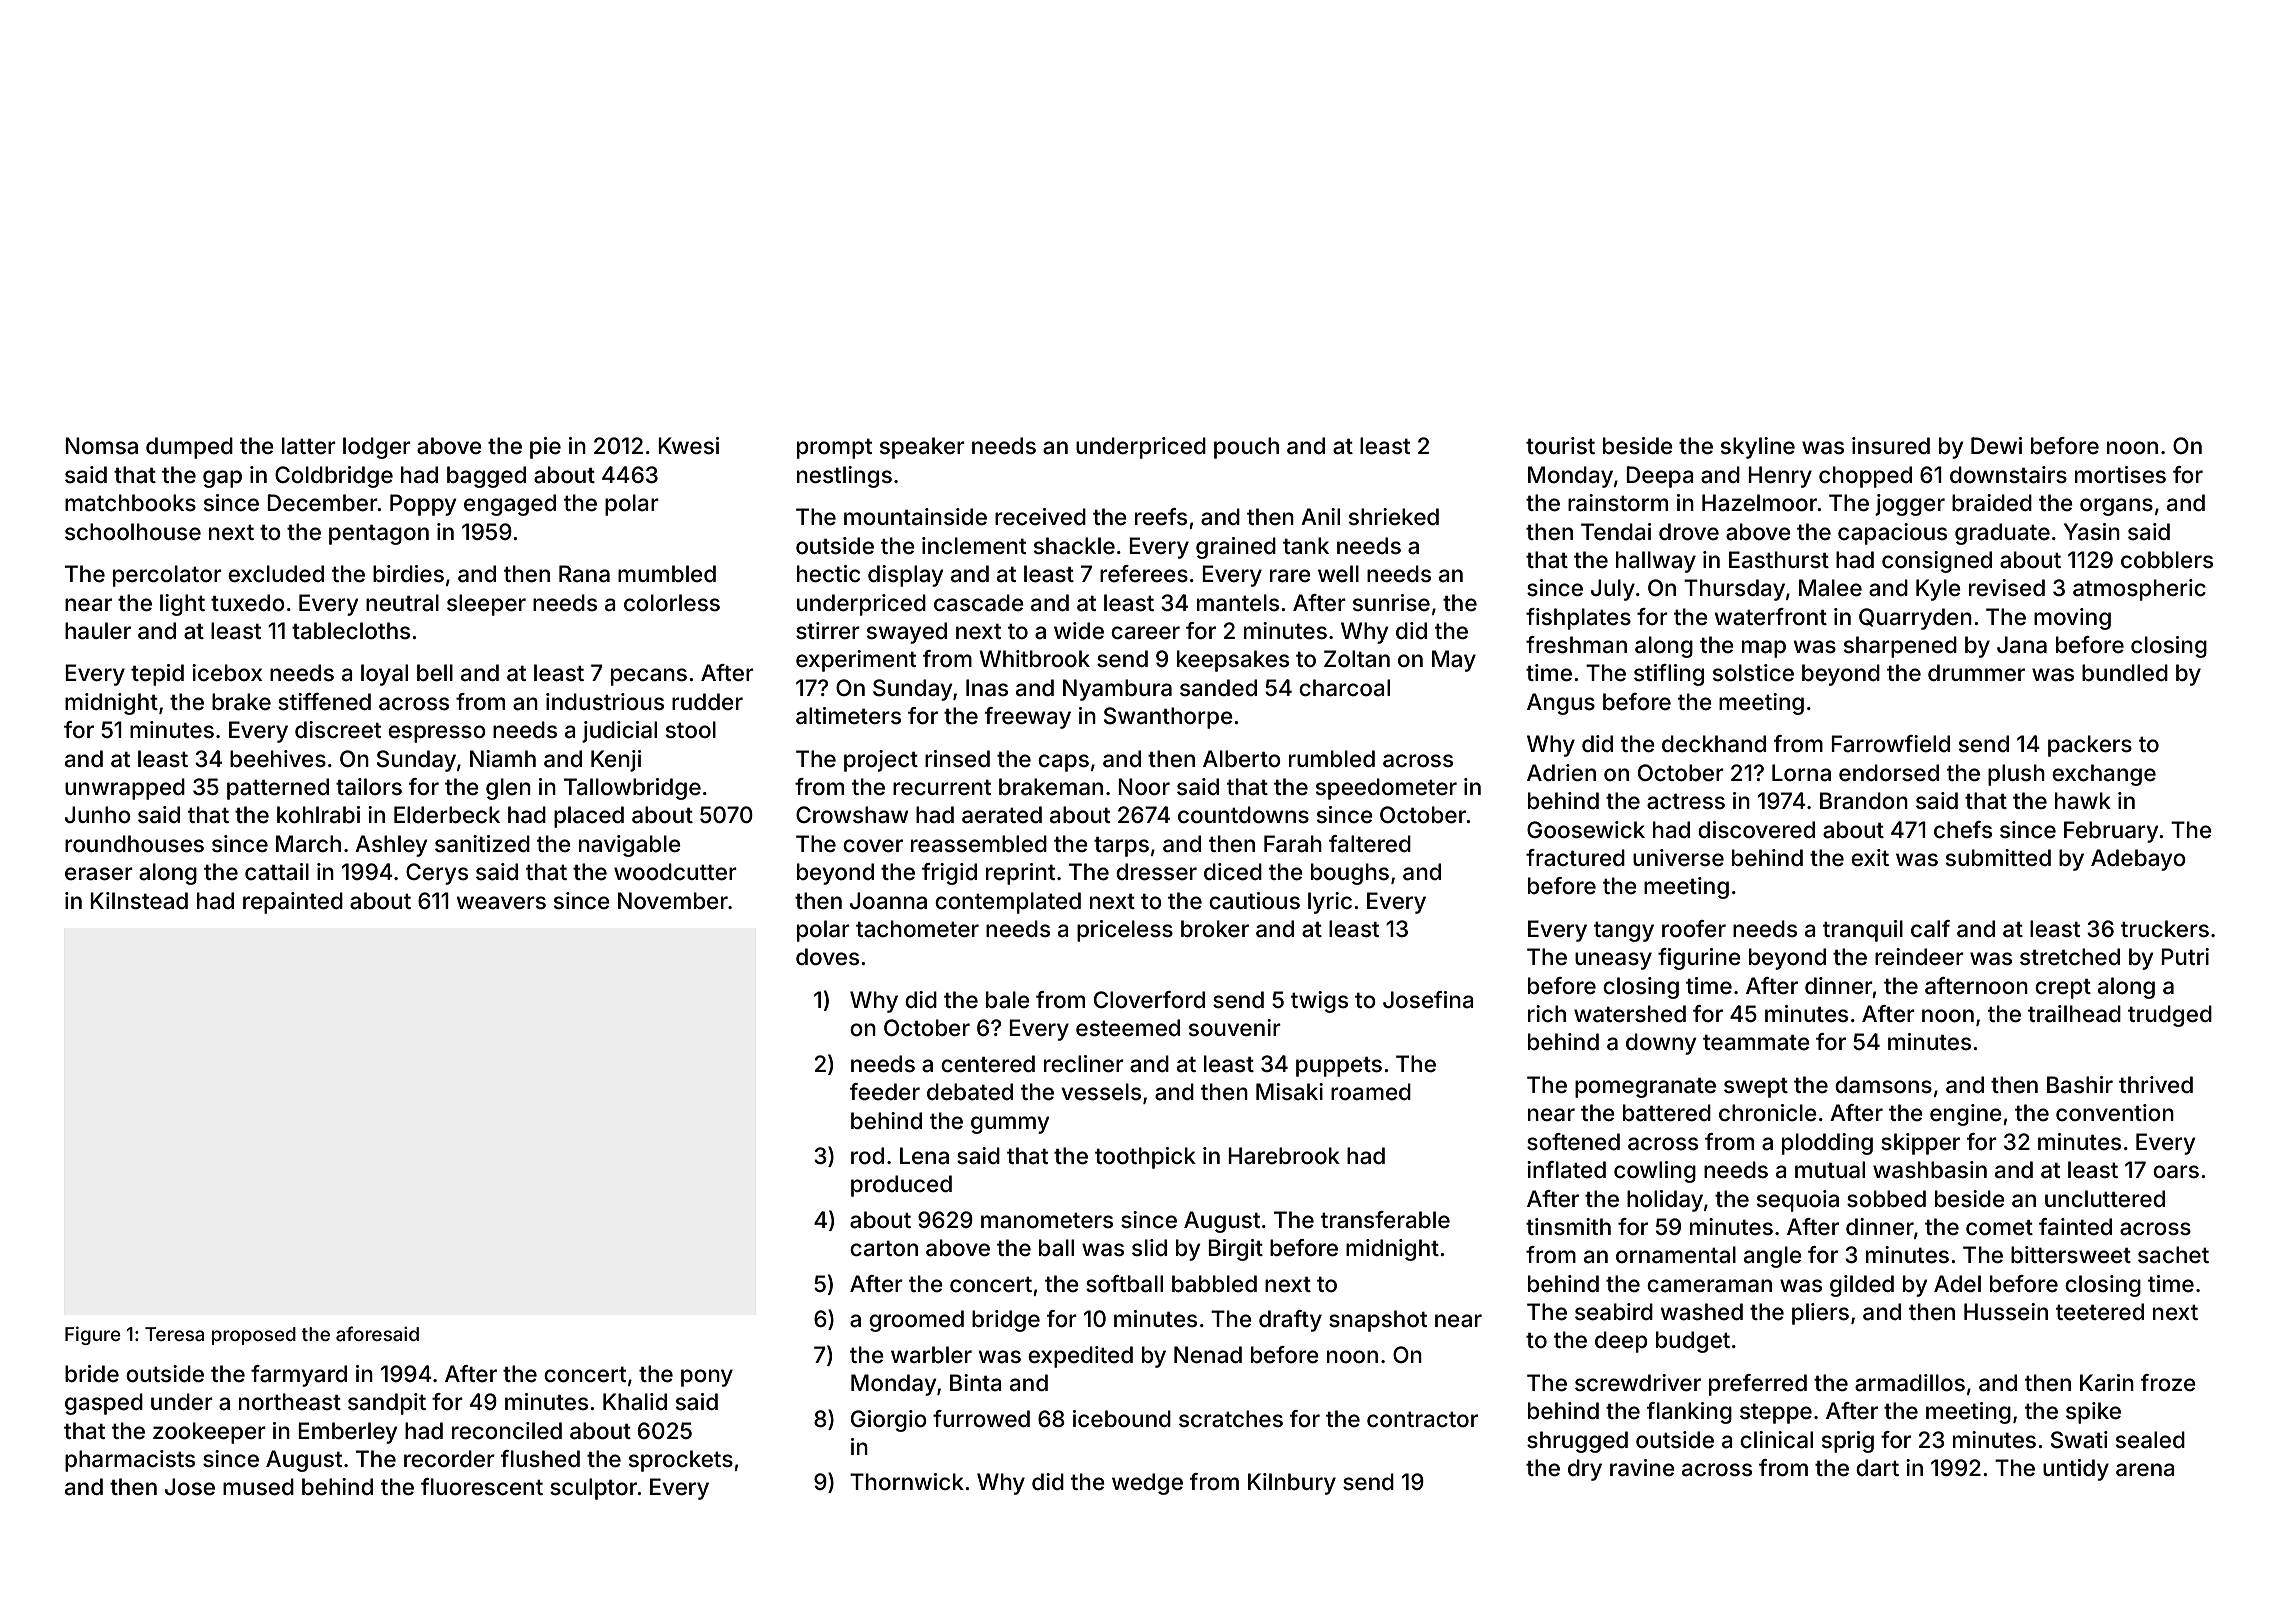 The width and height of the screenshot is (2282, 1614). What do you see at coordinates (901, 1186) in the screenshot?
I see `produced` at bounding box center [901, 1186].
